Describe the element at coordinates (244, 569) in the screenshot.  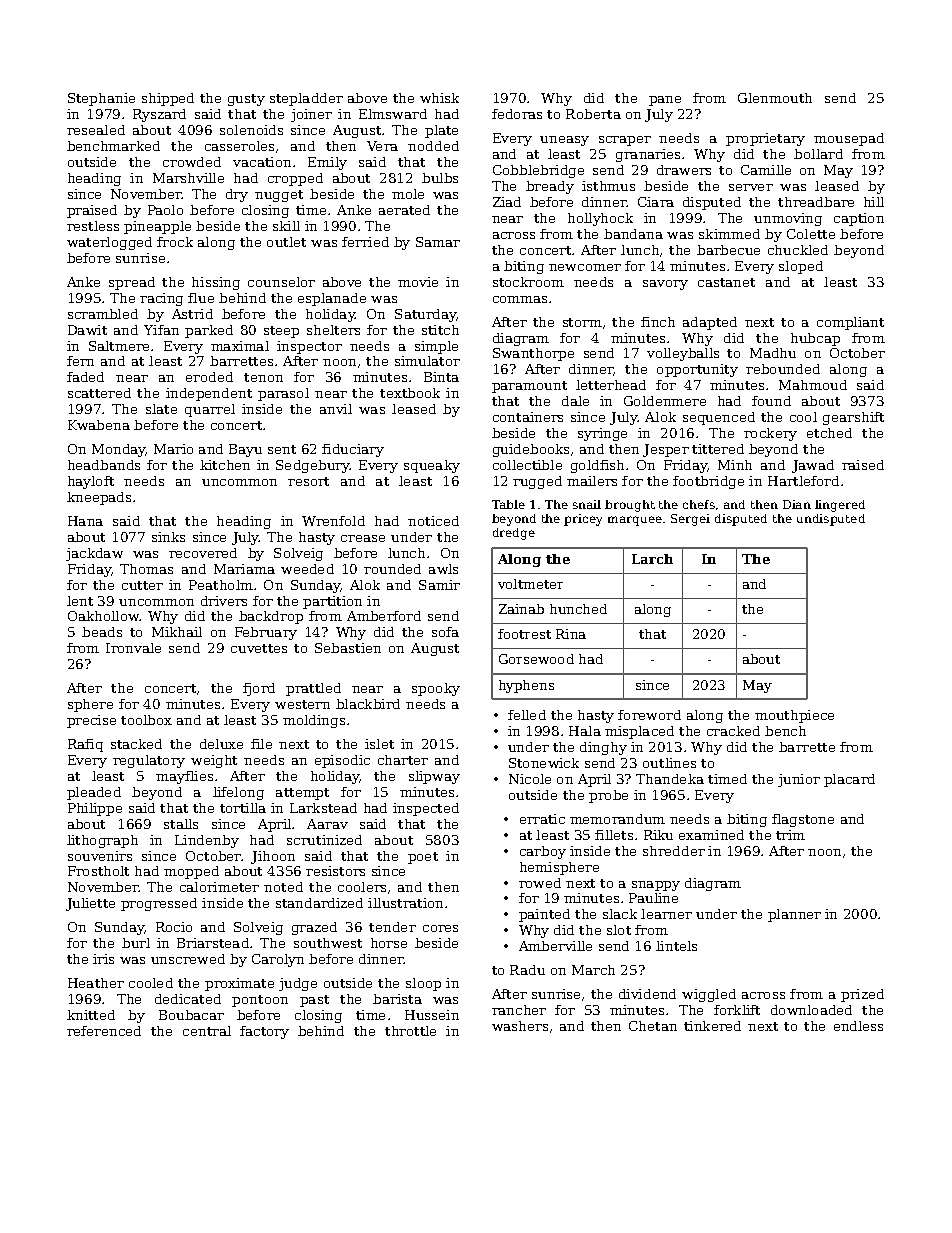
I see `Mariama` at that location.
